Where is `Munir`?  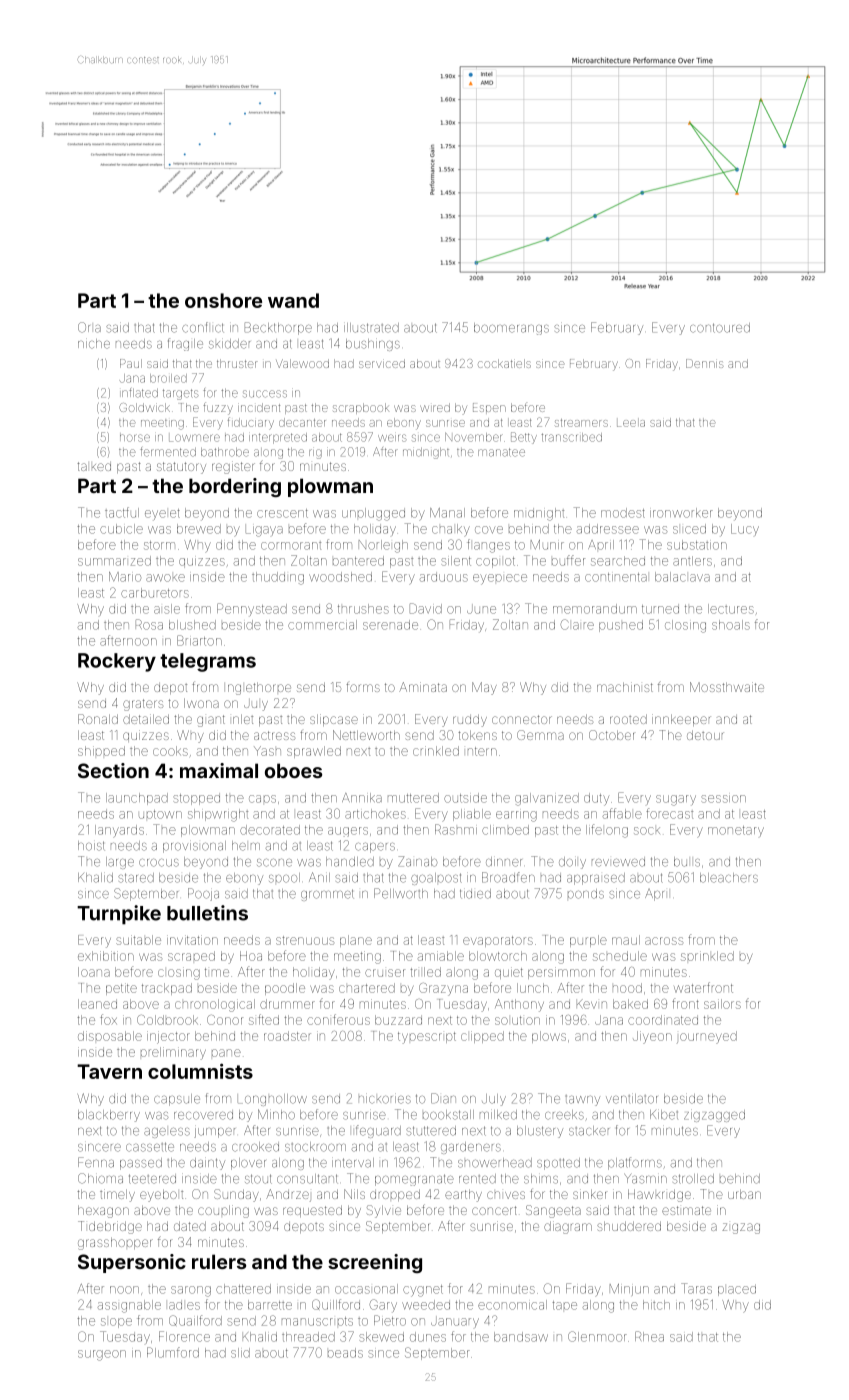 Munir is located at coordinates (547, 545).
